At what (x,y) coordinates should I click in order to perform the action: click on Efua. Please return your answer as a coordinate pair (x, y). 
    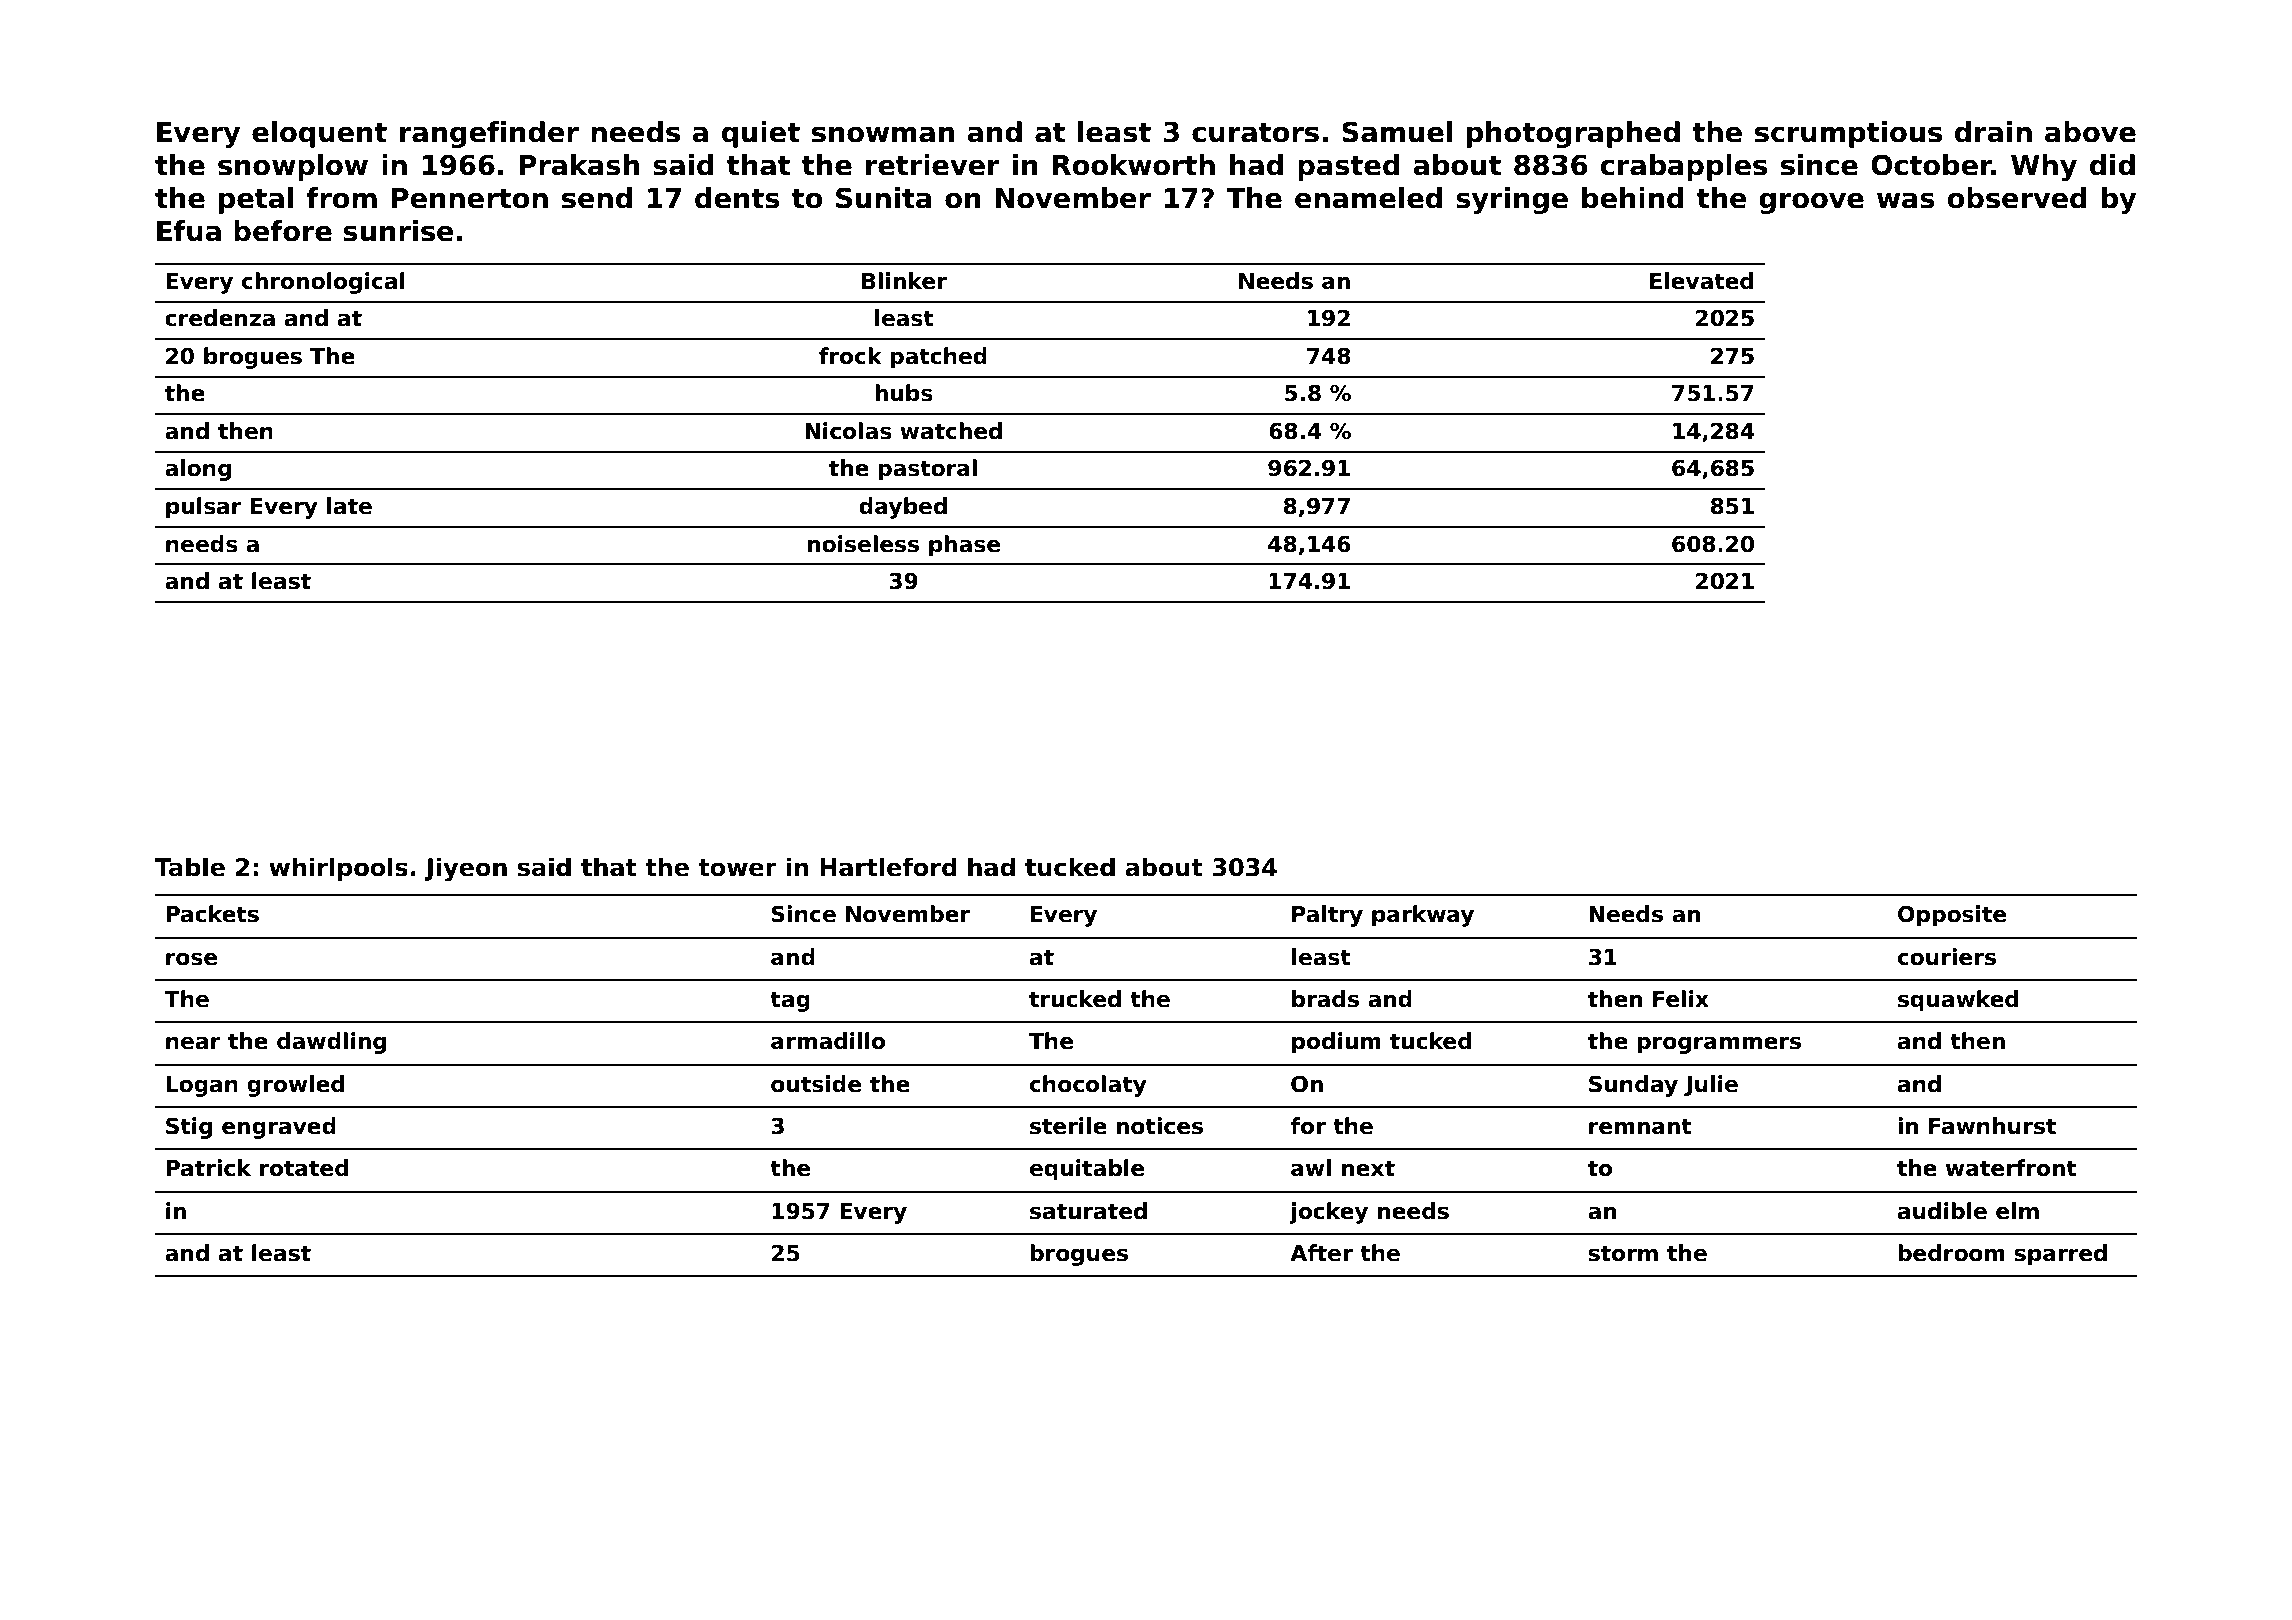
    Looking at the image, I should click on (189, 231).
